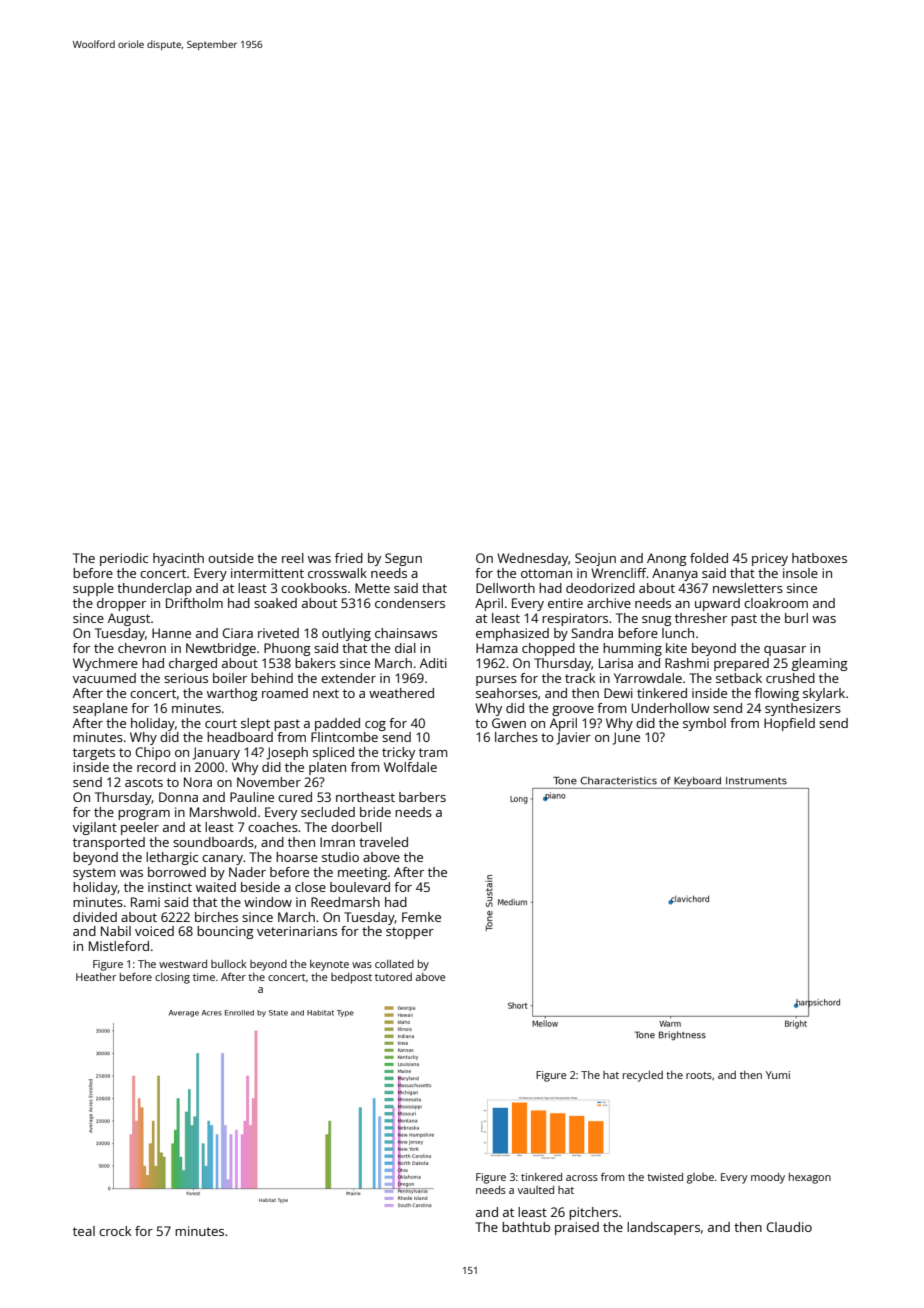  I want to click on time, so click(204, 977).
